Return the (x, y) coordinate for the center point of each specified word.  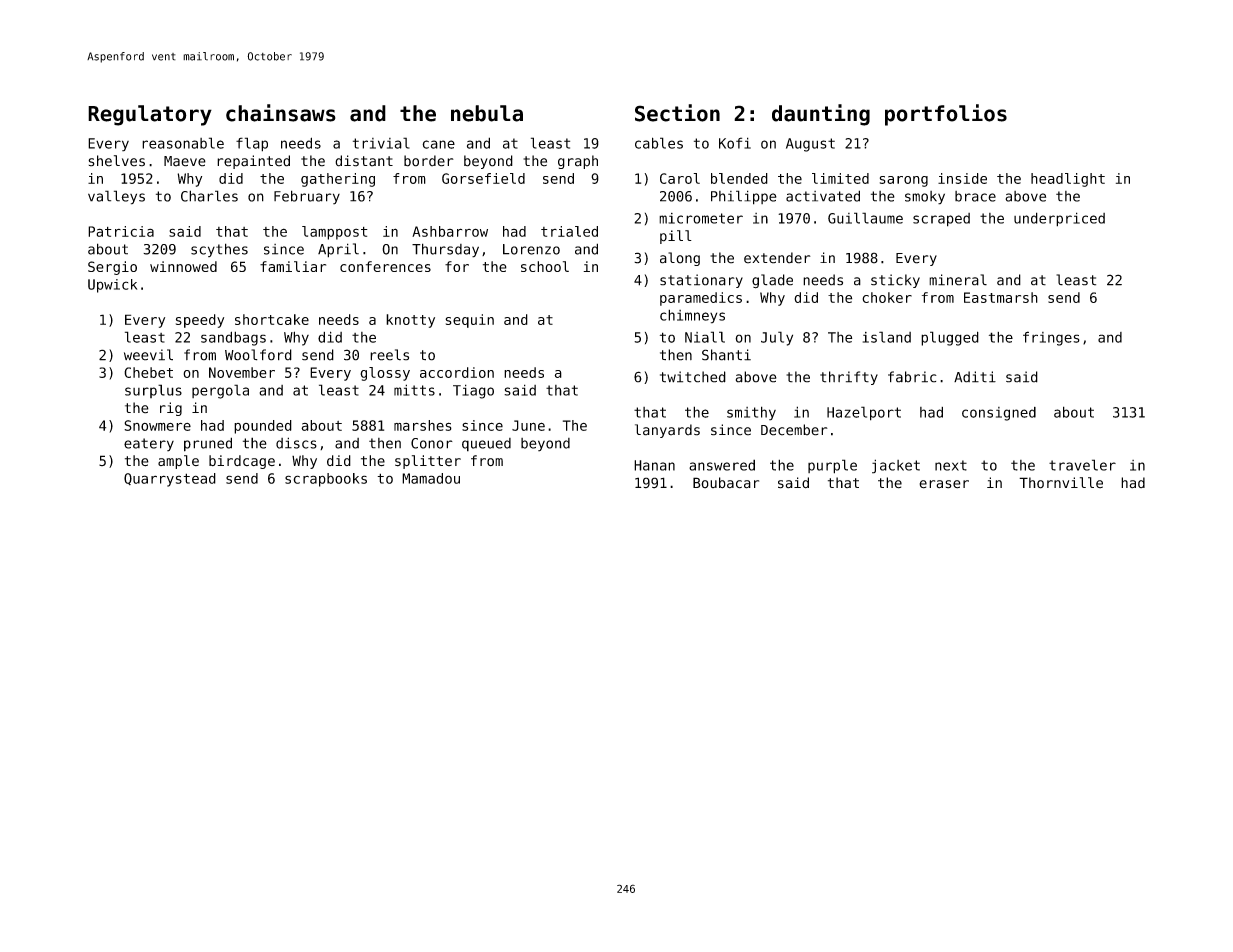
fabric (912, 377)
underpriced (1059, 219)
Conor (432, 443)
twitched (693, 377)
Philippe (744, 197)
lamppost (335, 233)
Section (677, 113)
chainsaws (281, 113)
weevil (148, 355)
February (307, 197)
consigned (999, 414)
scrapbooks (326, 480)
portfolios (946, 115)
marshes (423, 425)
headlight (1068, 180)
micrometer (701, 218)
